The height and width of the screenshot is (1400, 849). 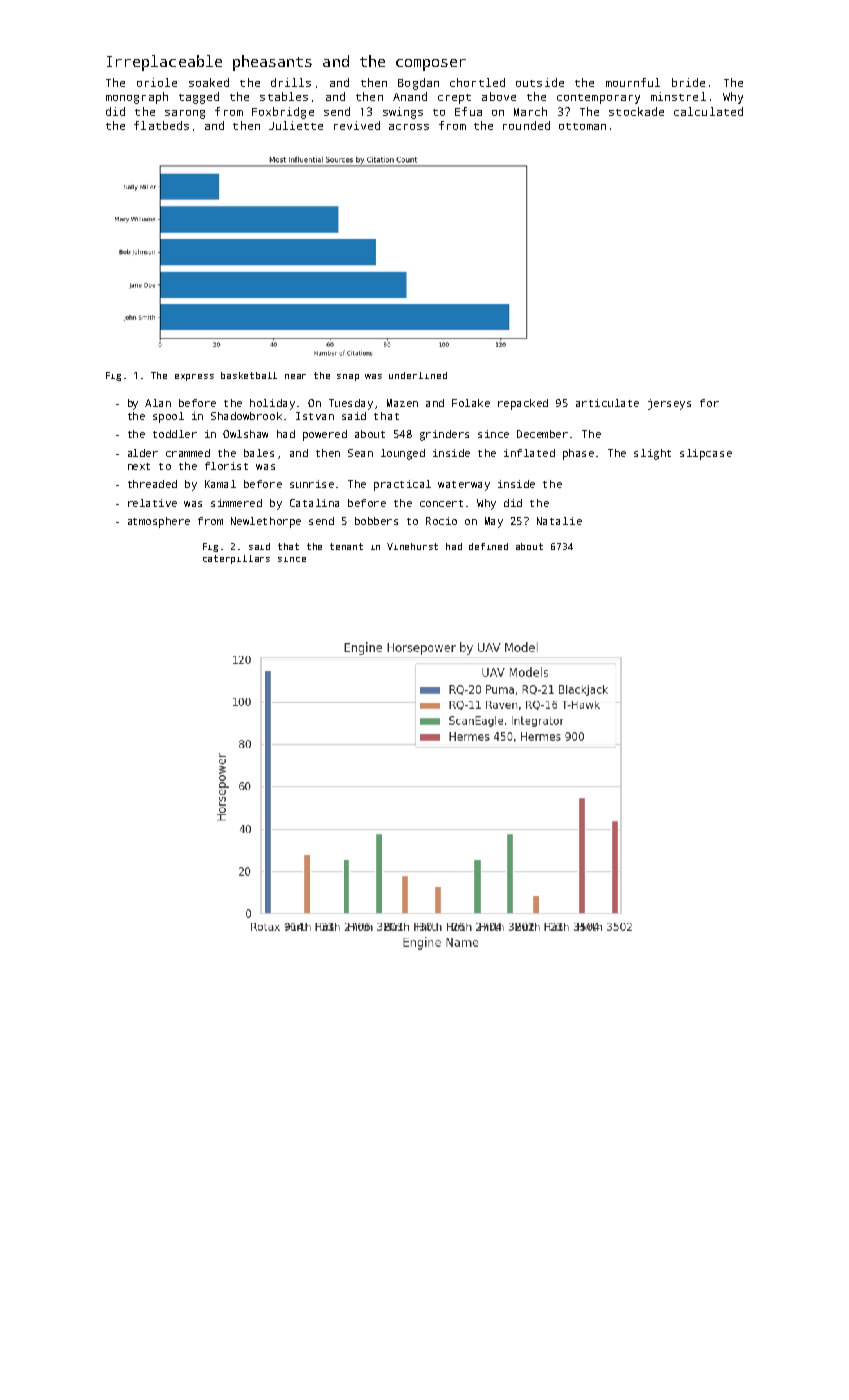 What do you see at coordinates (418, 375) in the screenshot?
I see `underlined` at bounding box center [418, 375].
